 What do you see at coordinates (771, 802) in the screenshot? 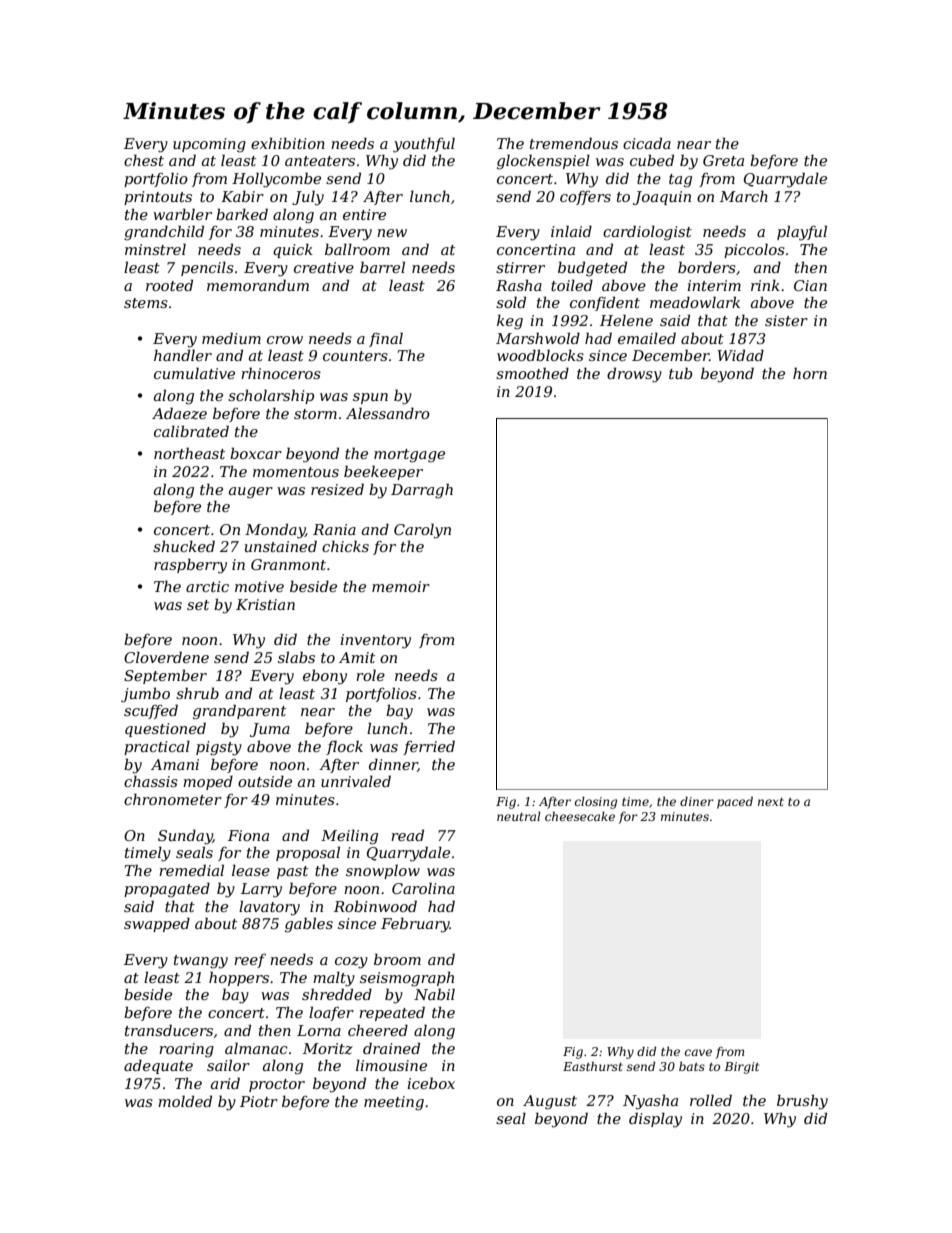
I see `next` at bounding box center [771, 802].
